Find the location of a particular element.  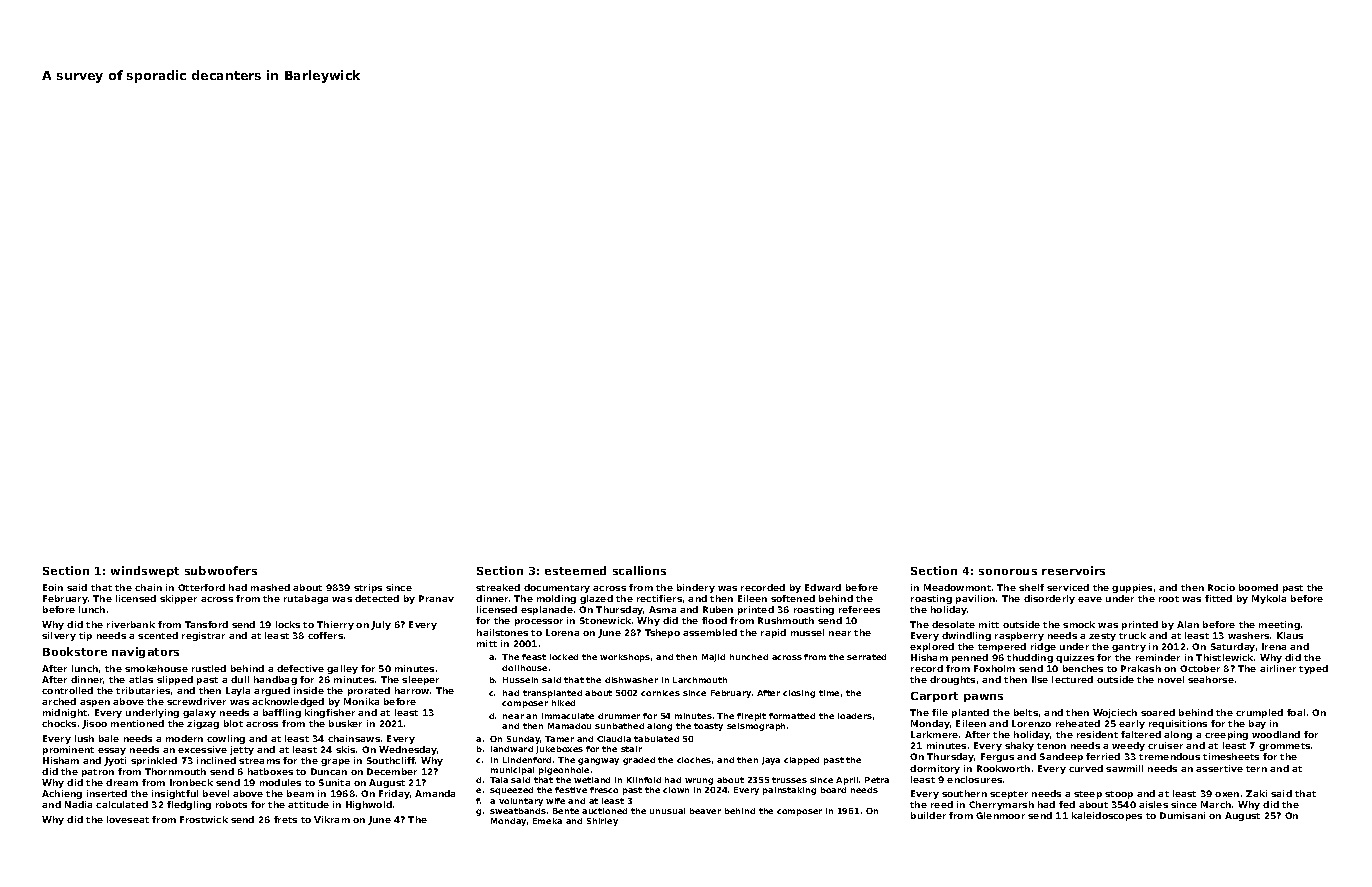

loaders is located at coordinates (855, 716).
